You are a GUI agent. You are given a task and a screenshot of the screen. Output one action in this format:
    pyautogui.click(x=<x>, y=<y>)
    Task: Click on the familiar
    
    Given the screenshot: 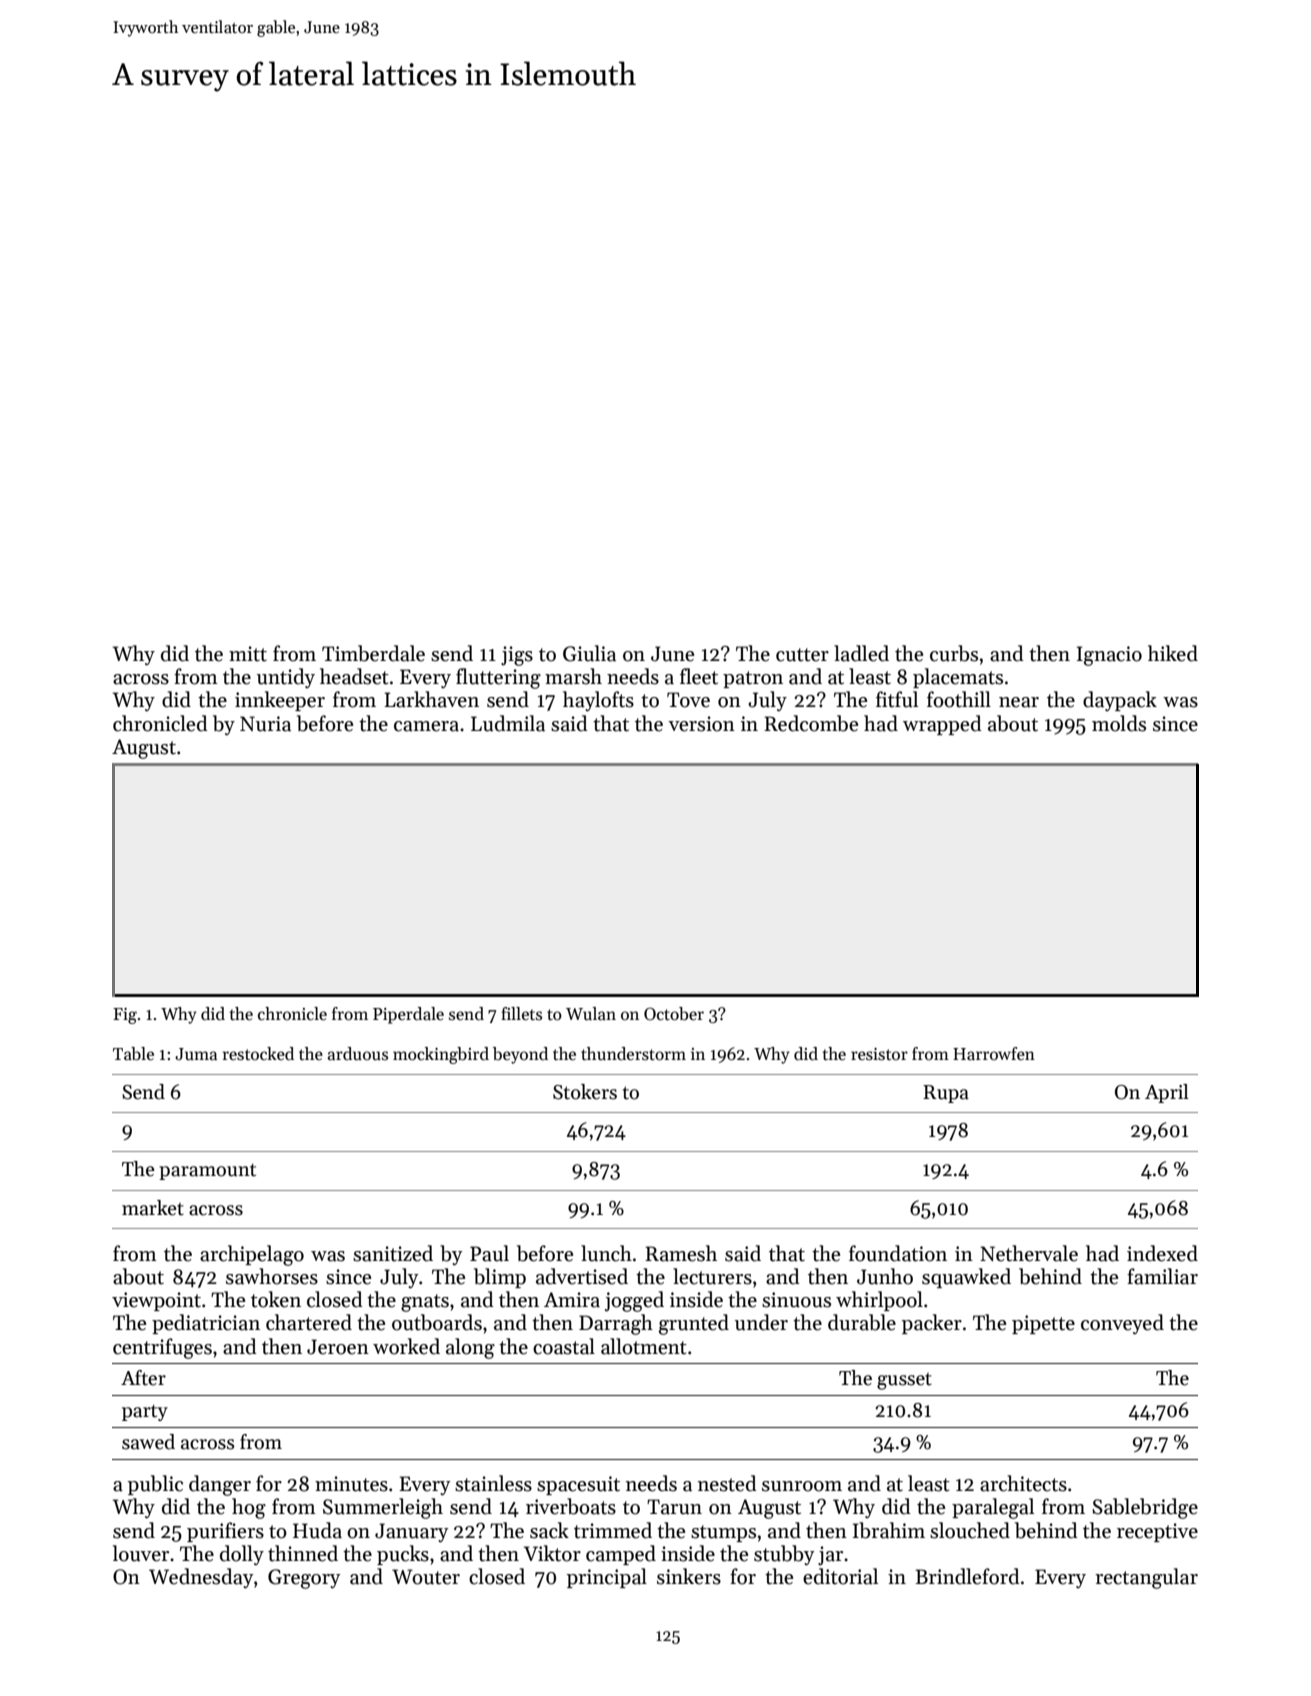 What is the action you would take?
    pyautogui.click(x=1162, y=1276)
